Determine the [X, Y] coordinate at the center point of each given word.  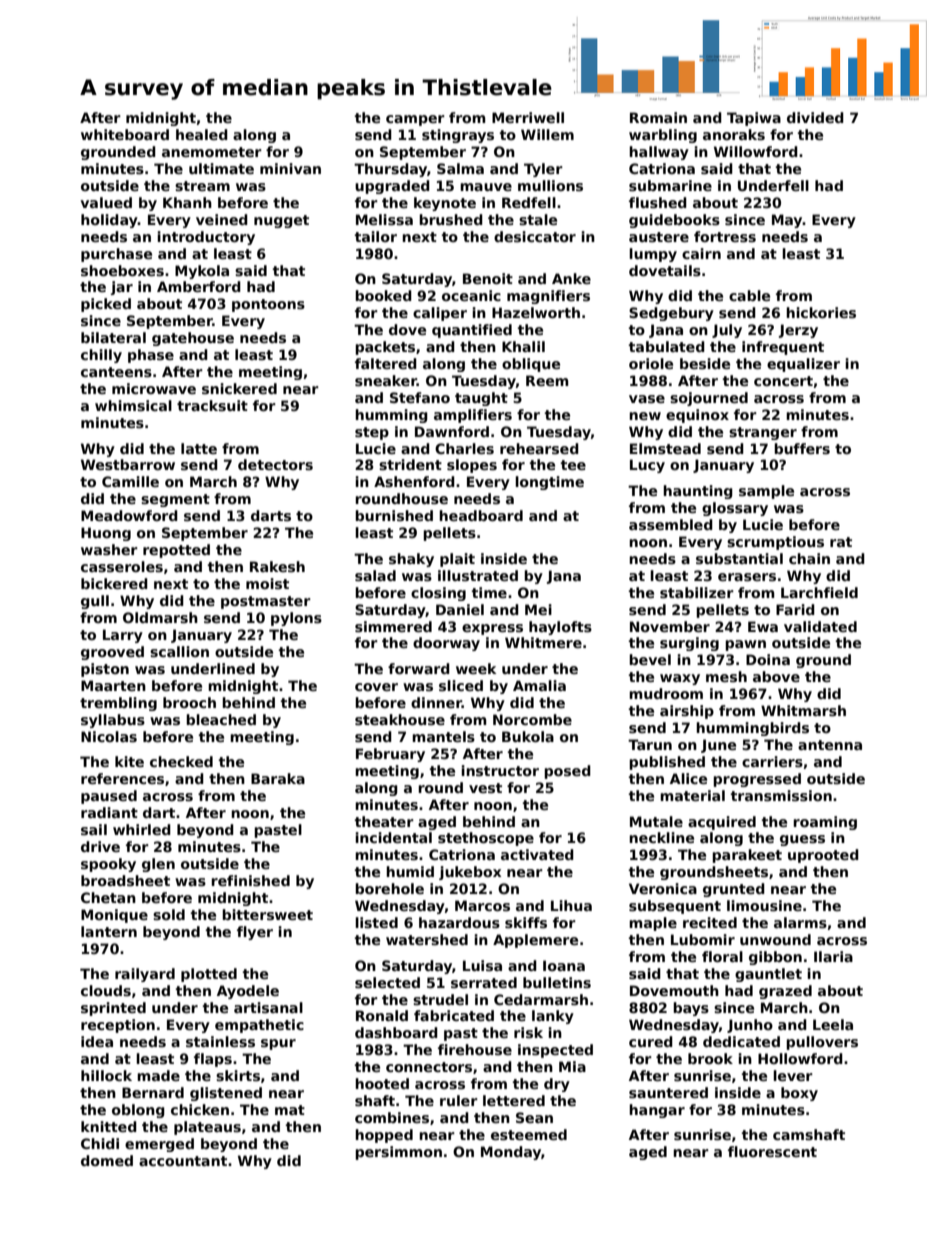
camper [415, 120]
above [776, 676]
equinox [697, 416]
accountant [183, 1161]
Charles [464, 448]
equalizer [803, 365]
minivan [290, 168]
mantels [443, 736]
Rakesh [277, 566]
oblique [531, 365]
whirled [142, 829]
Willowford [756, 151]
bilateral [113, 337]
